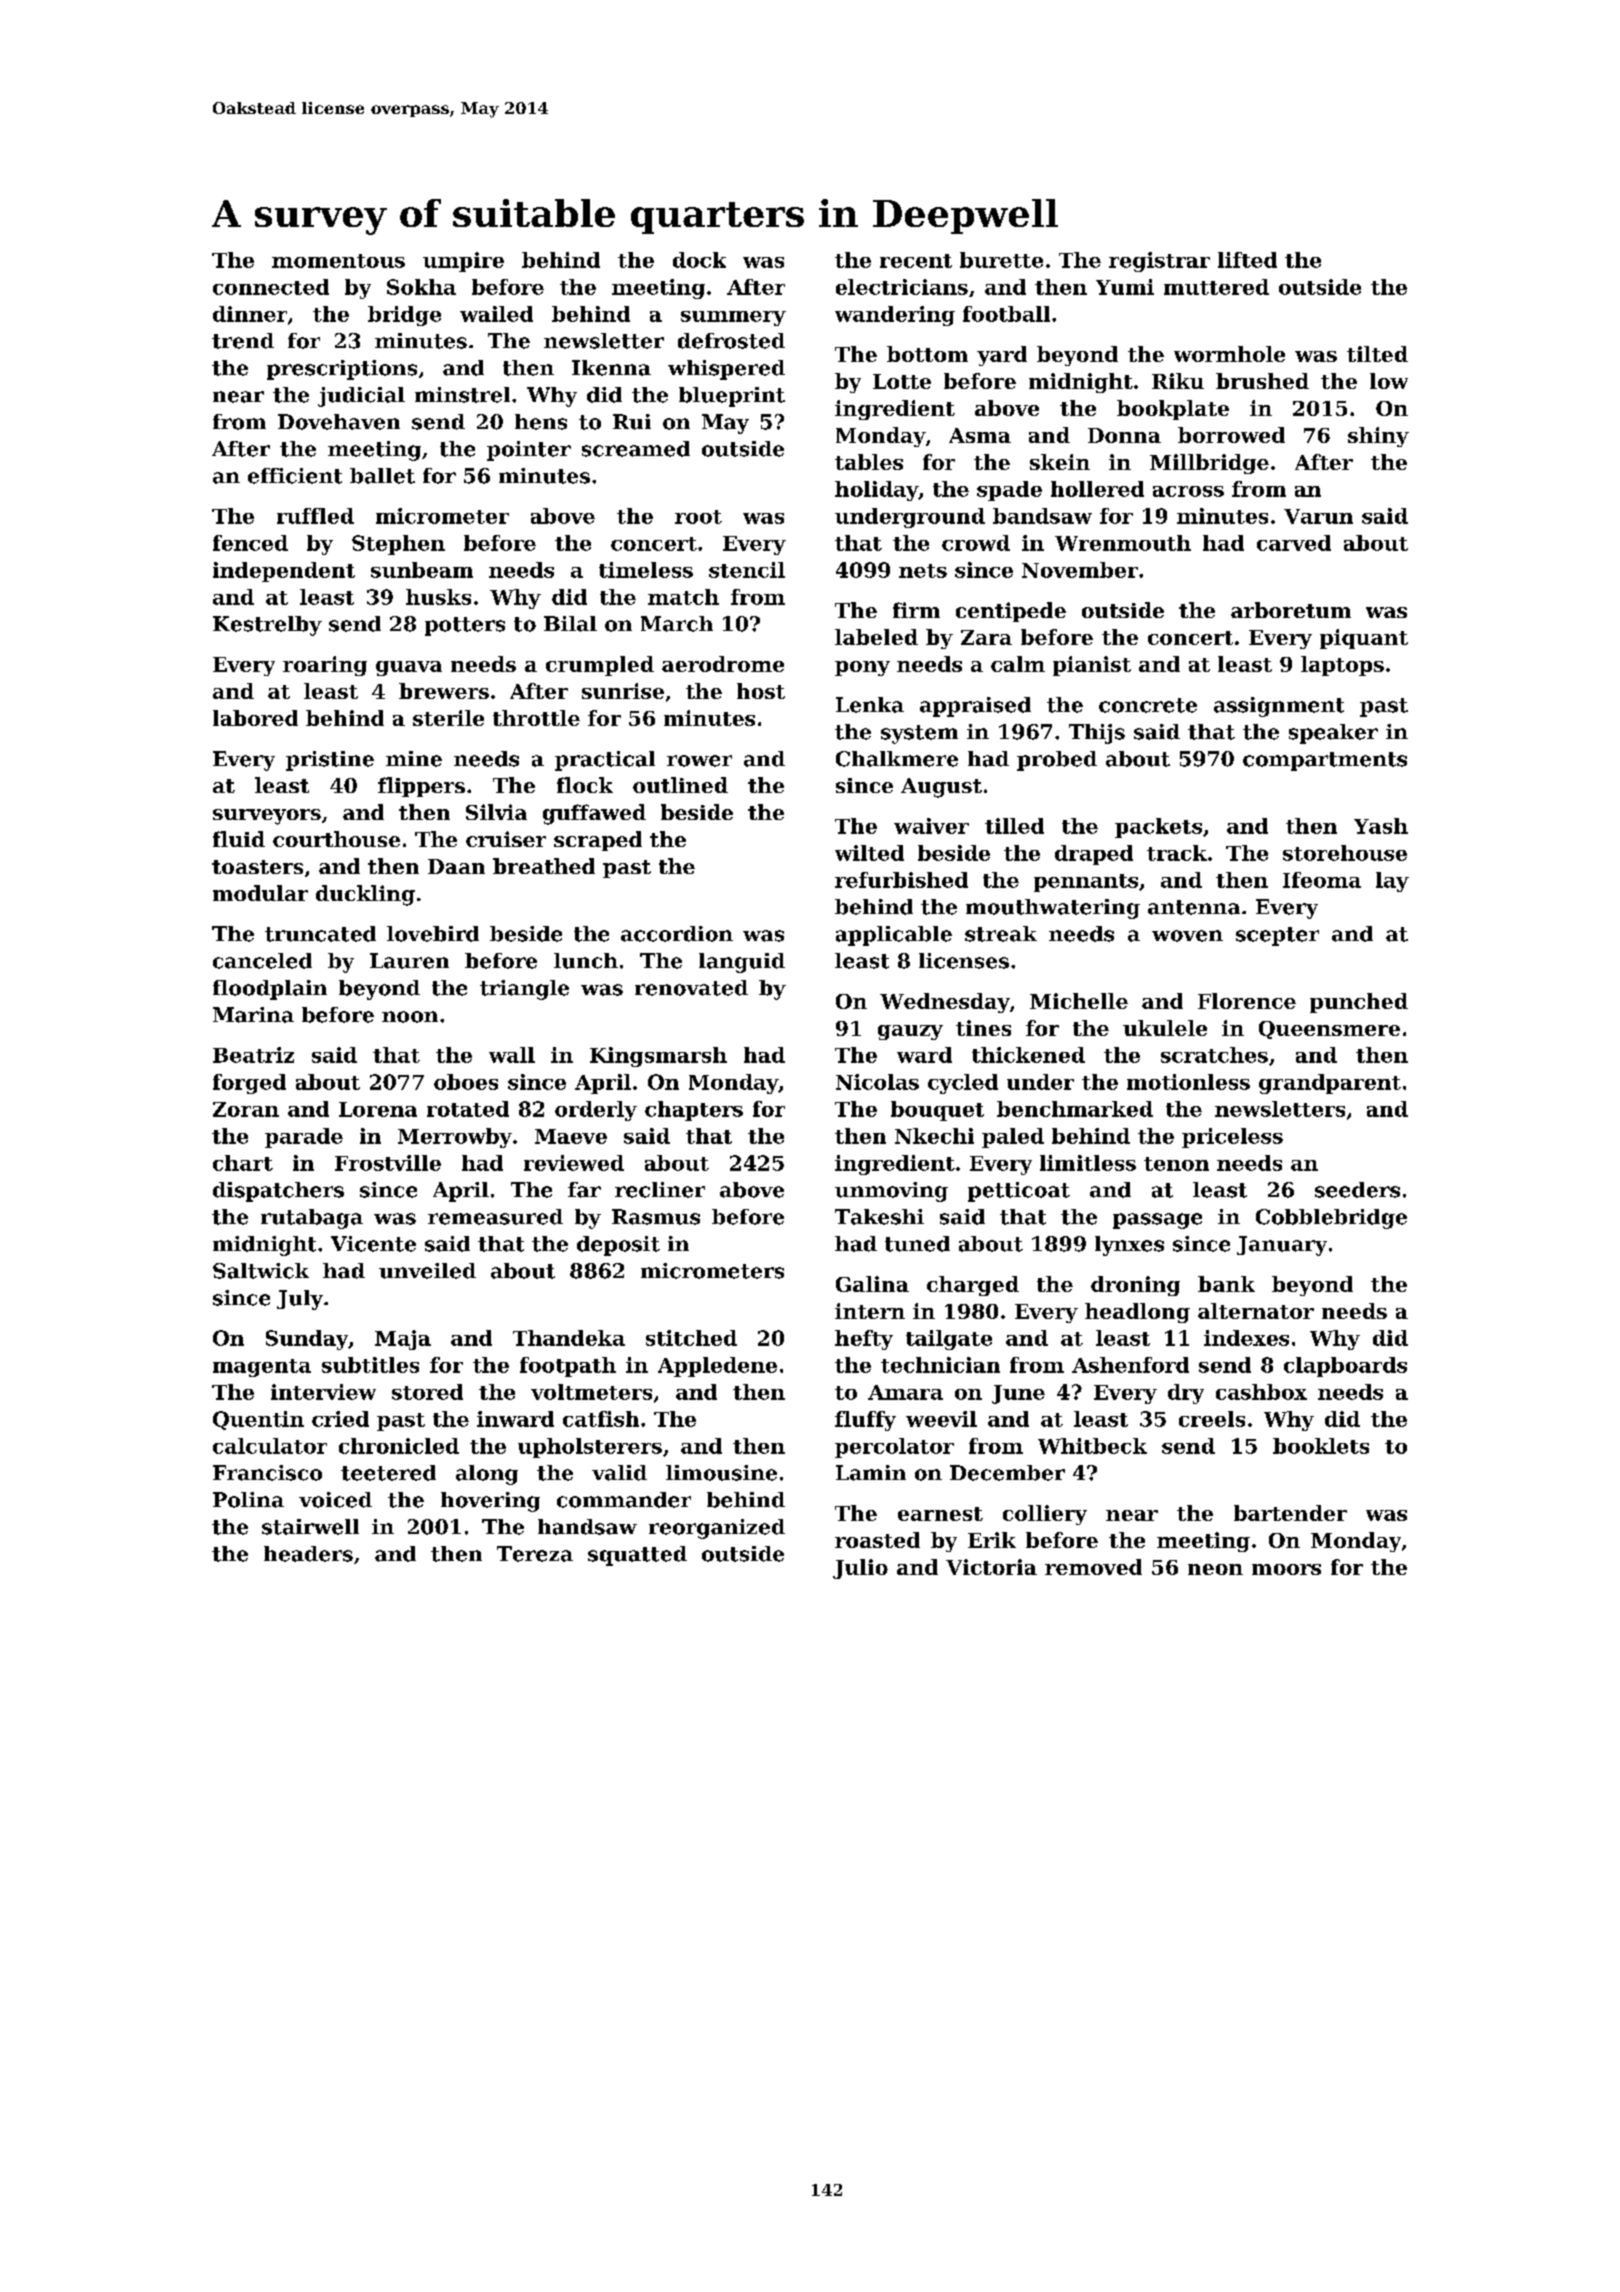  What do you see at coordinates (308, 1554) in the image?
I see `headers` at bounding box center [308, 1554].
